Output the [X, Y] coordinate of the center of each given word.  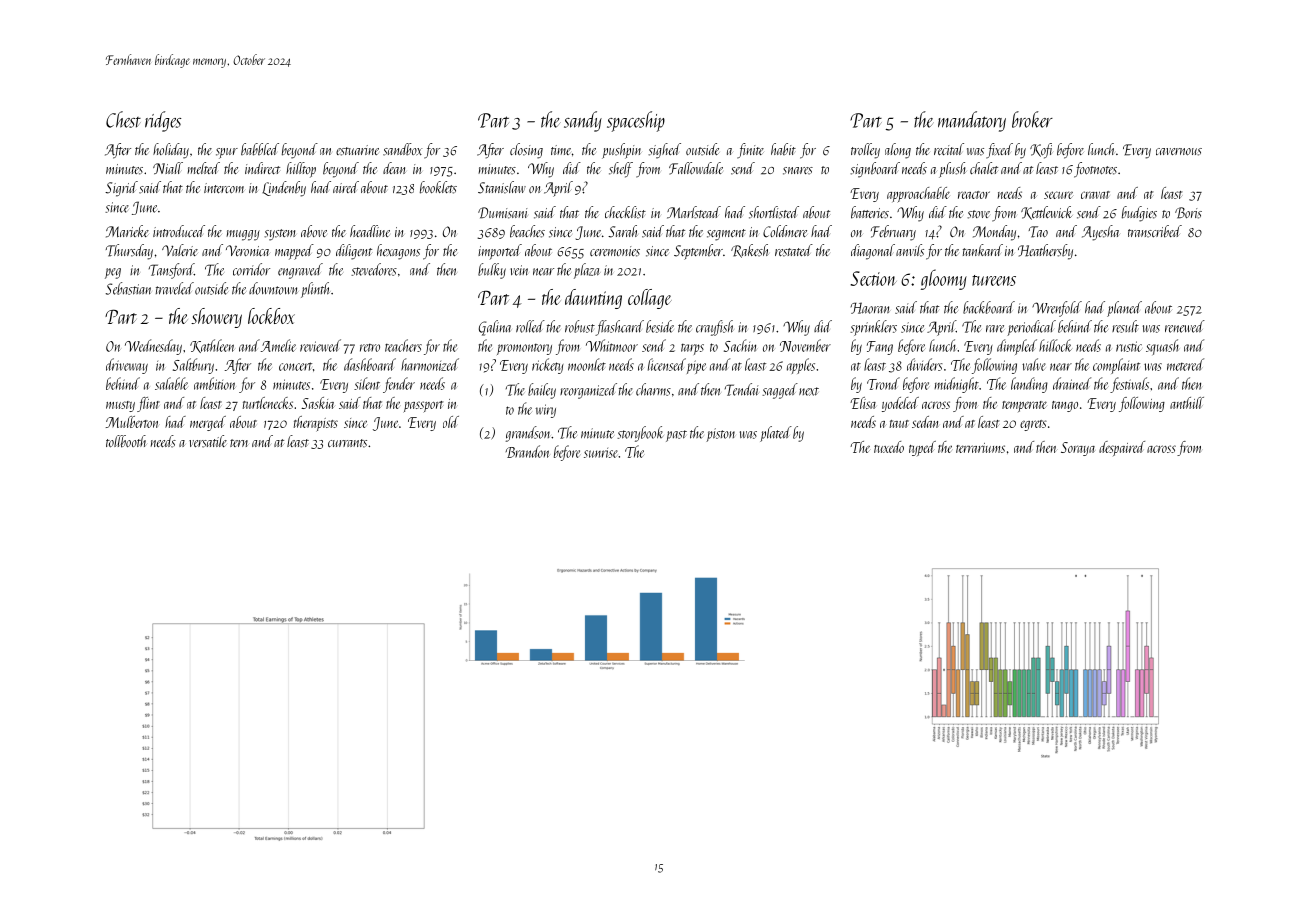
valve [1034, 364]
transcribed [1155, 231]
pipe [696, 367]
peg [113, 273]
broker [1032, 119]
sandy [583, 121]
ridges [163, 121]
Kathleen [212, 346]
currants [347, 443]
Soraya [1078, 449]
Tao [1038, 232]
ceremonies [615, 251]
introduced [179, 231]
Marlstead [694, 212]
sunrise [601, 453]
